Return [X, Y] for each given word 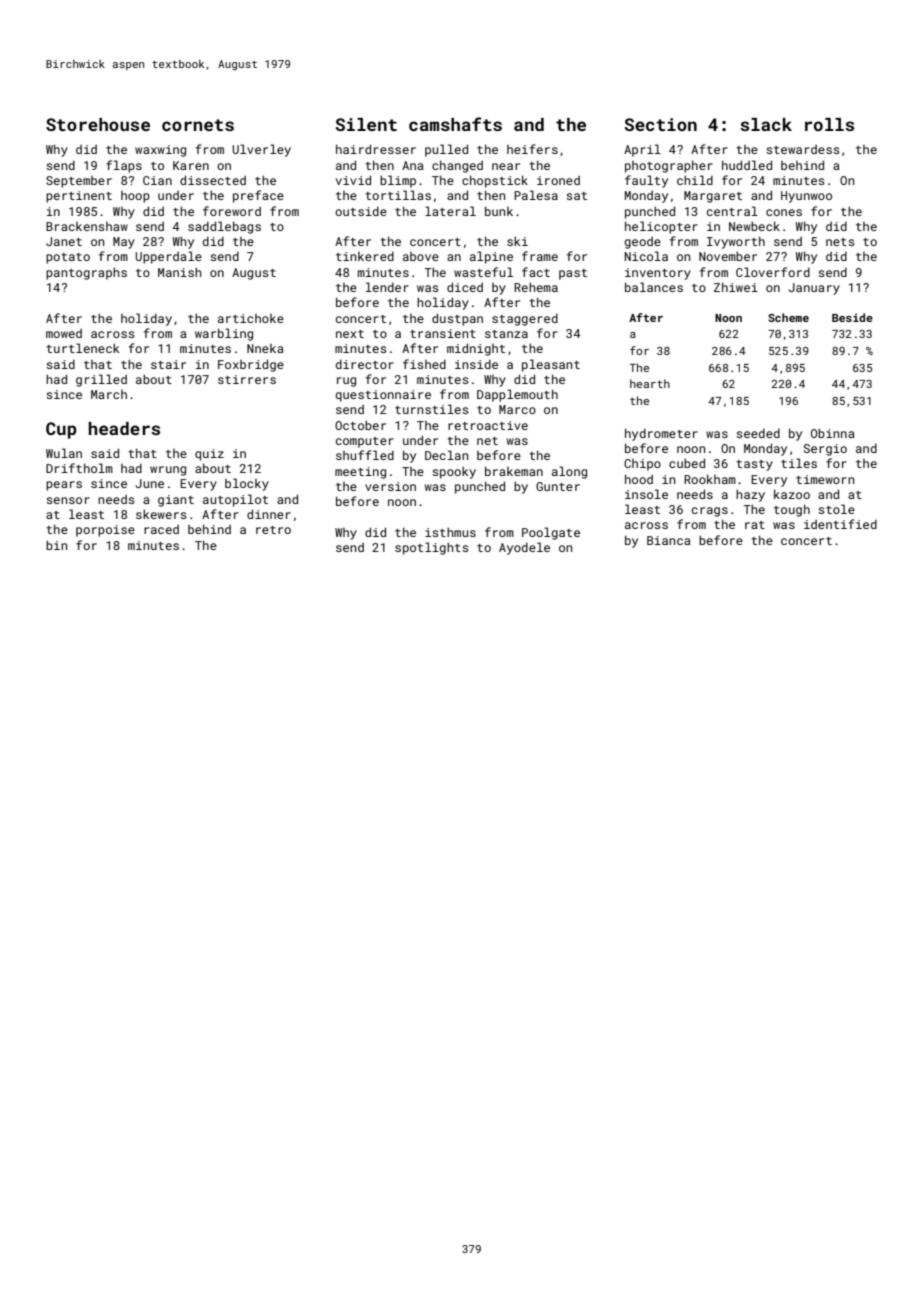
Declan [446, 455]
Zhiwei [736, 287]
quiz [209, 455]
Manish [179, 272]
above [421, 256]
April [642, 150]
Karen [191, 165]
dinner [269, 514]
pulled [446, 150]
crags [710, 512]
